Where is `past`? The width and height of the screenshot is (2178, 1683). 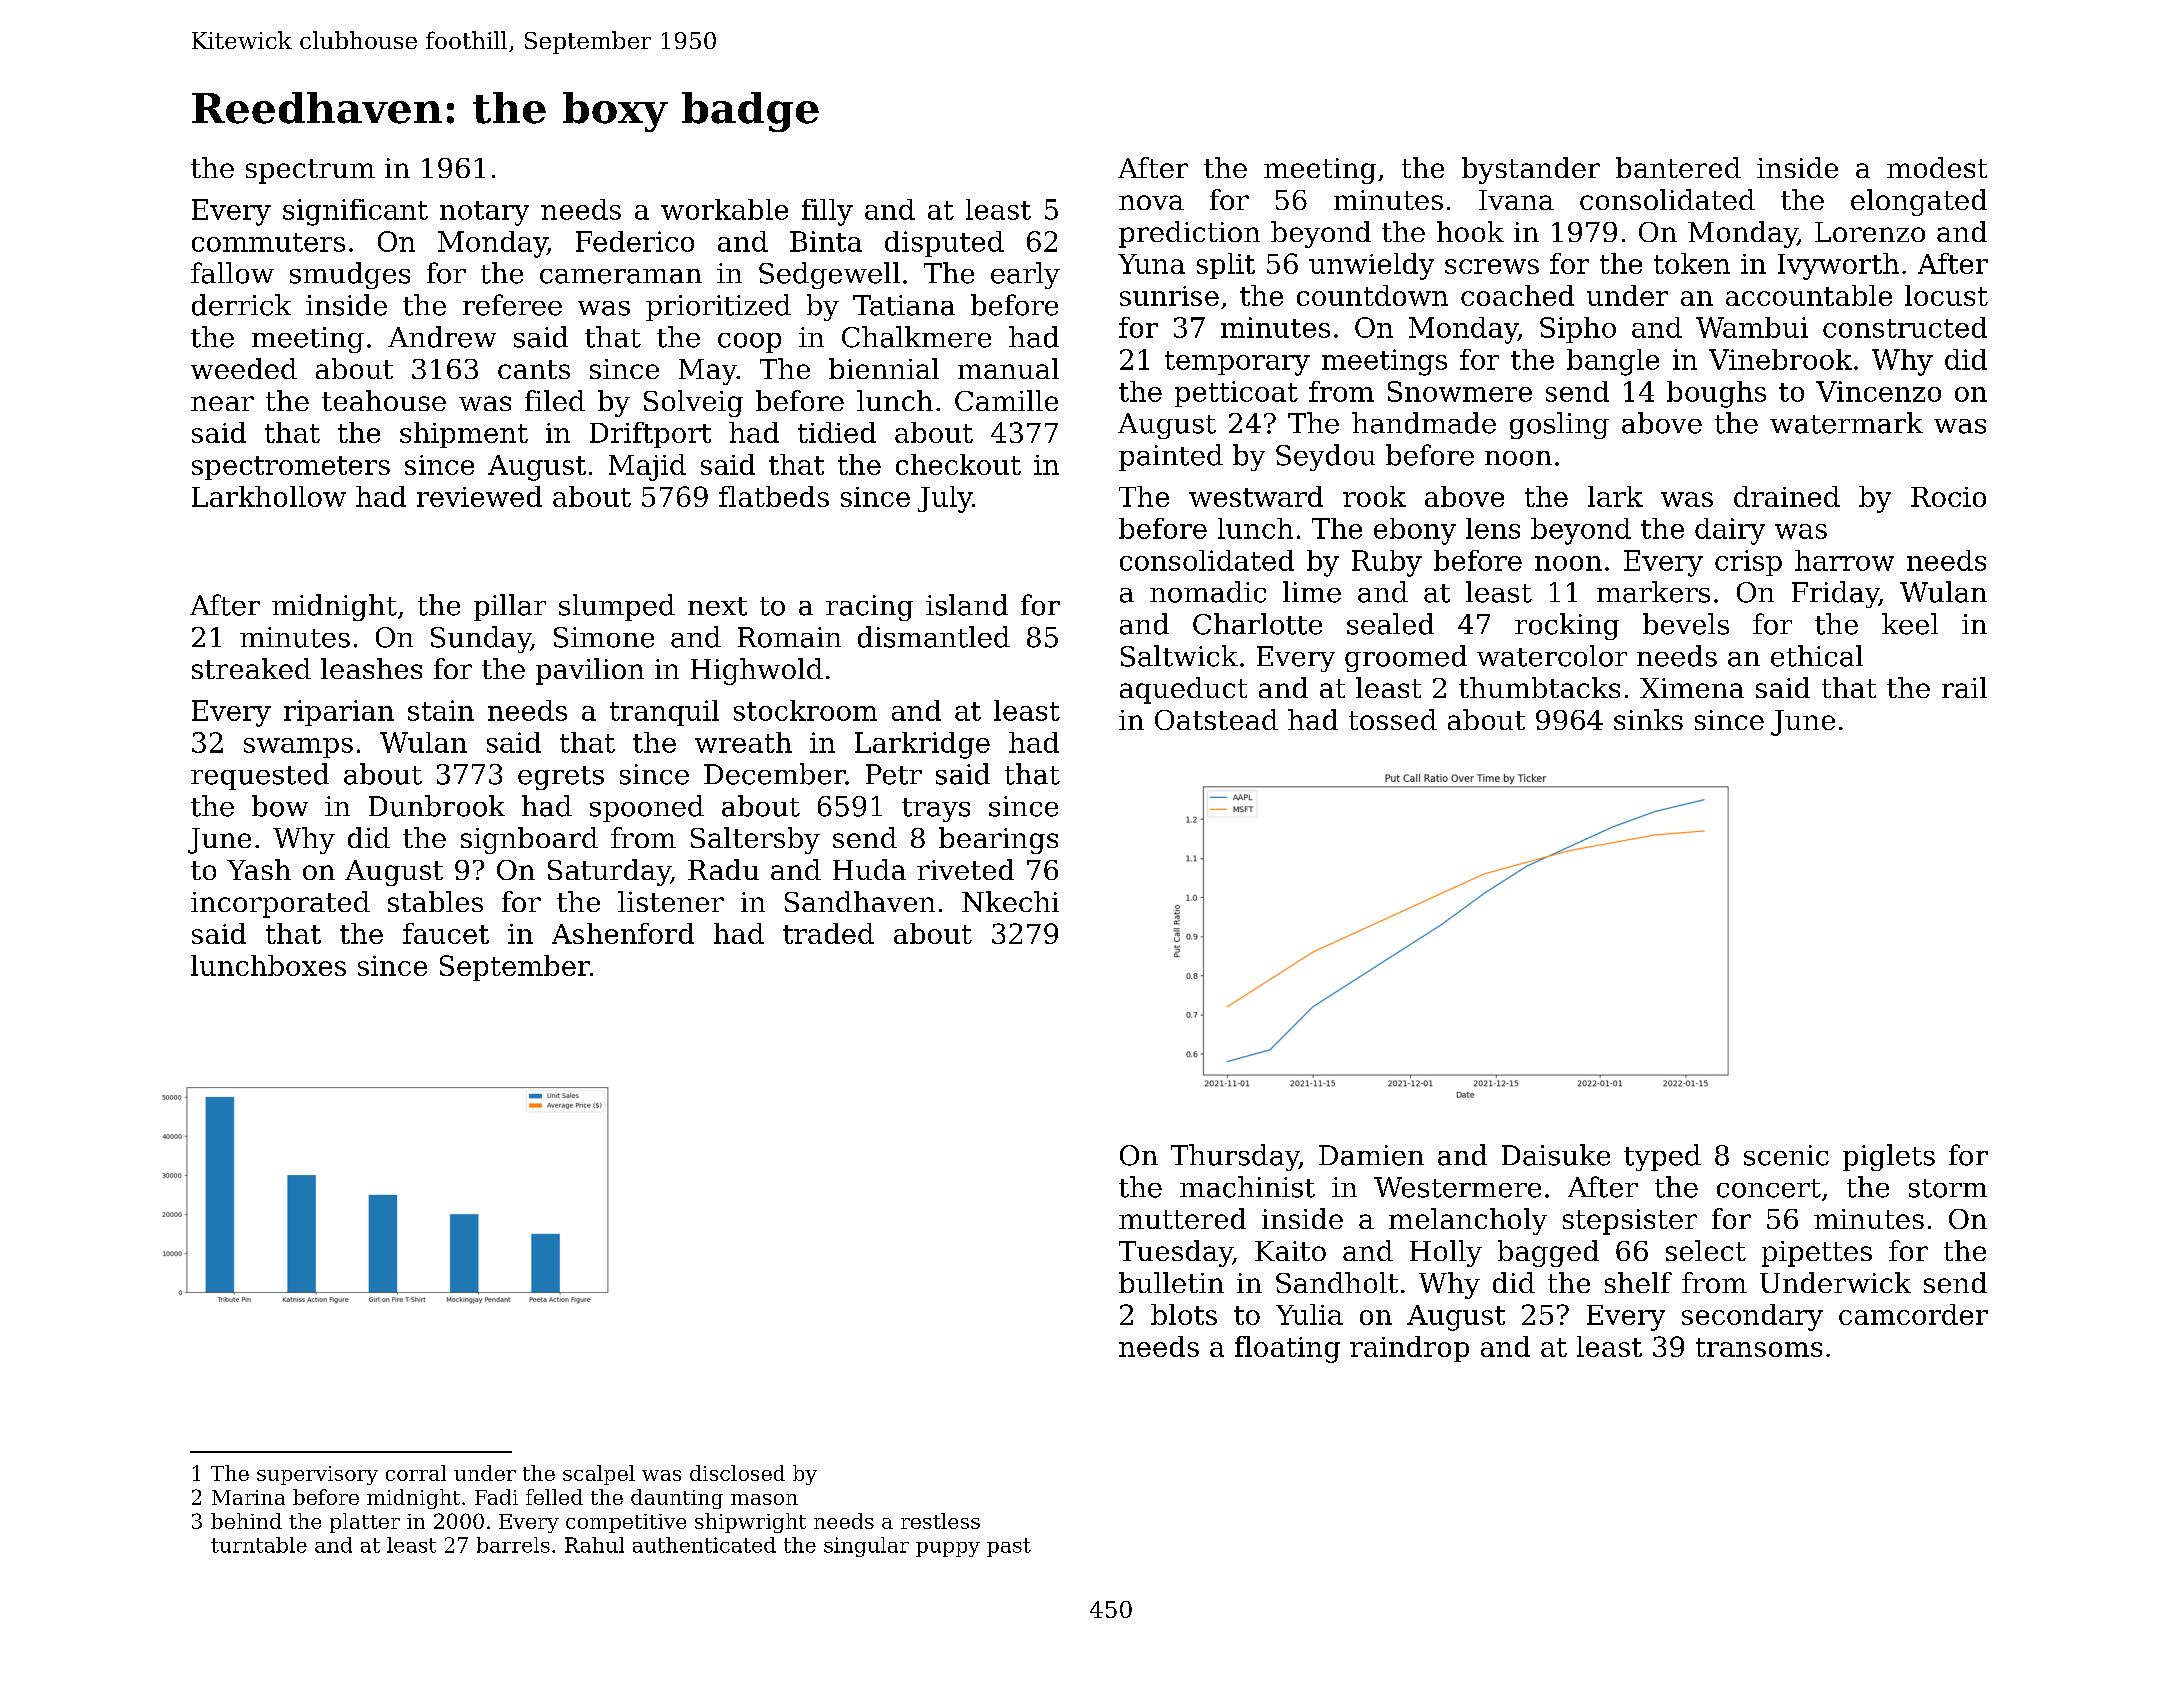
past is located at coordinates (1009, 1547).
